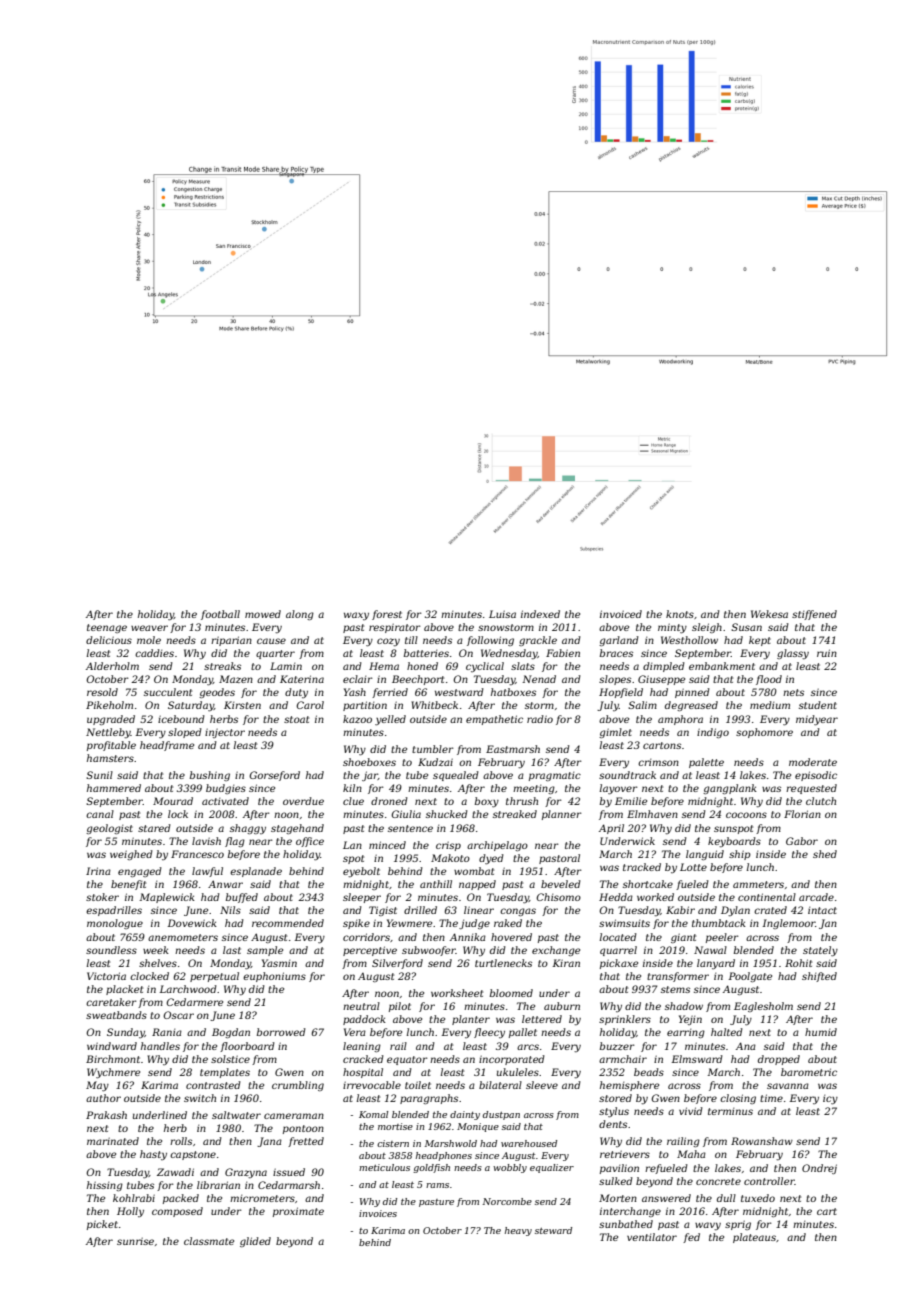 Image resolution: width=924 pixels, height=1308 pixels. Describe the element at coordinates (209, 1241) in the screenshot. I see `classmate` at that location.
